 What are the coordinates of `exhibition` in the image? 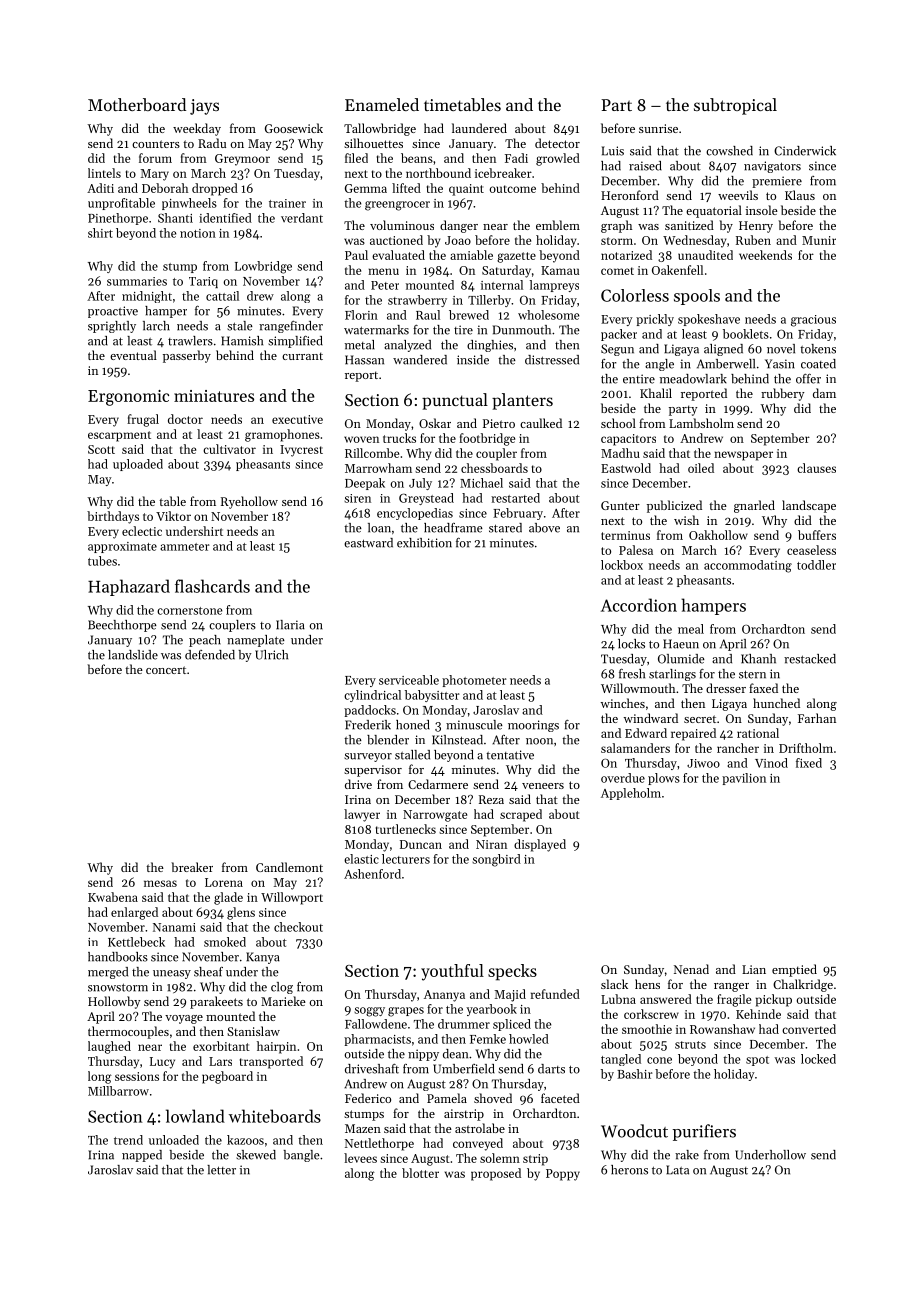 It's located at (424, 543).
